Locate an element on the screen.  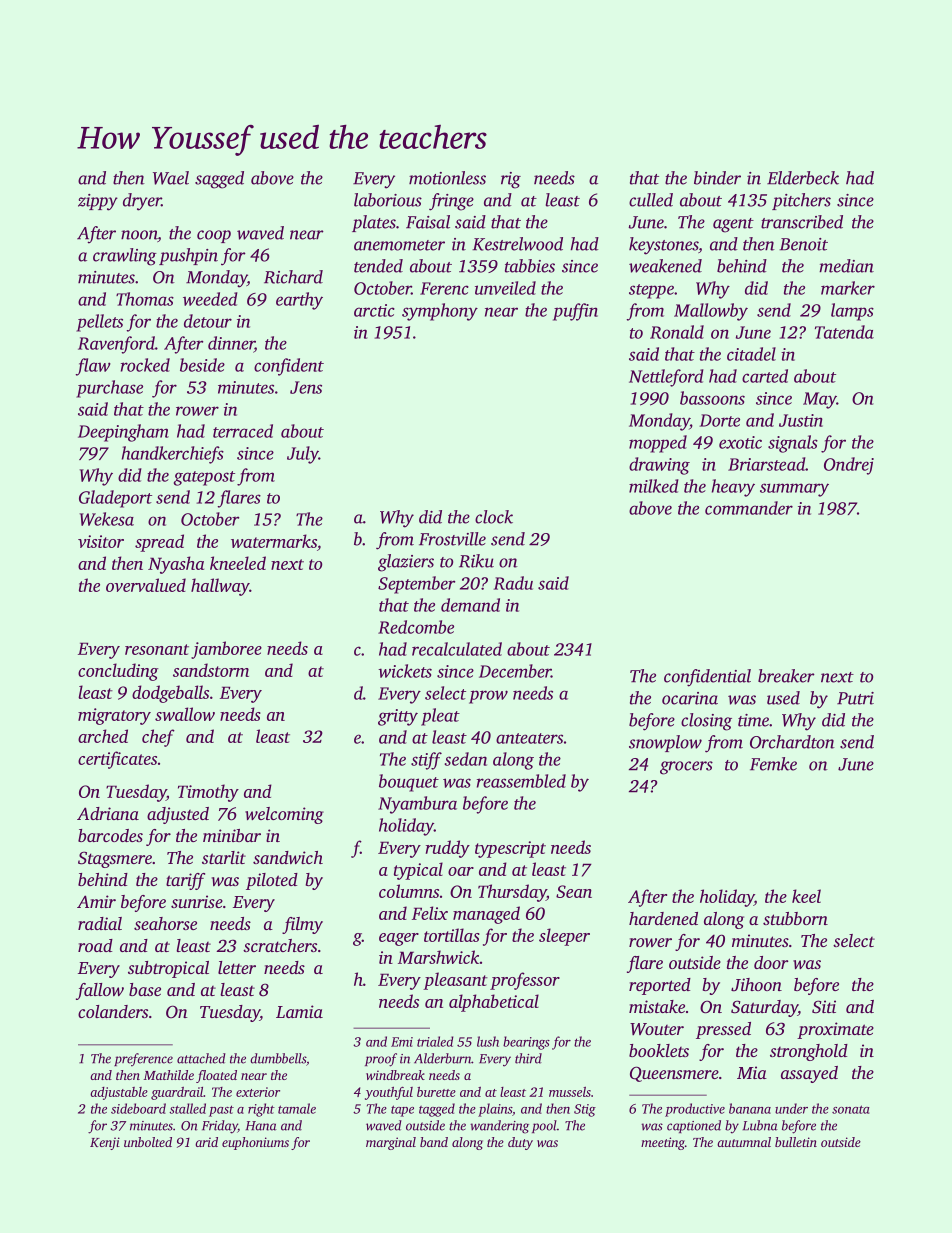
crawling is located at coordinates (125, 257).
